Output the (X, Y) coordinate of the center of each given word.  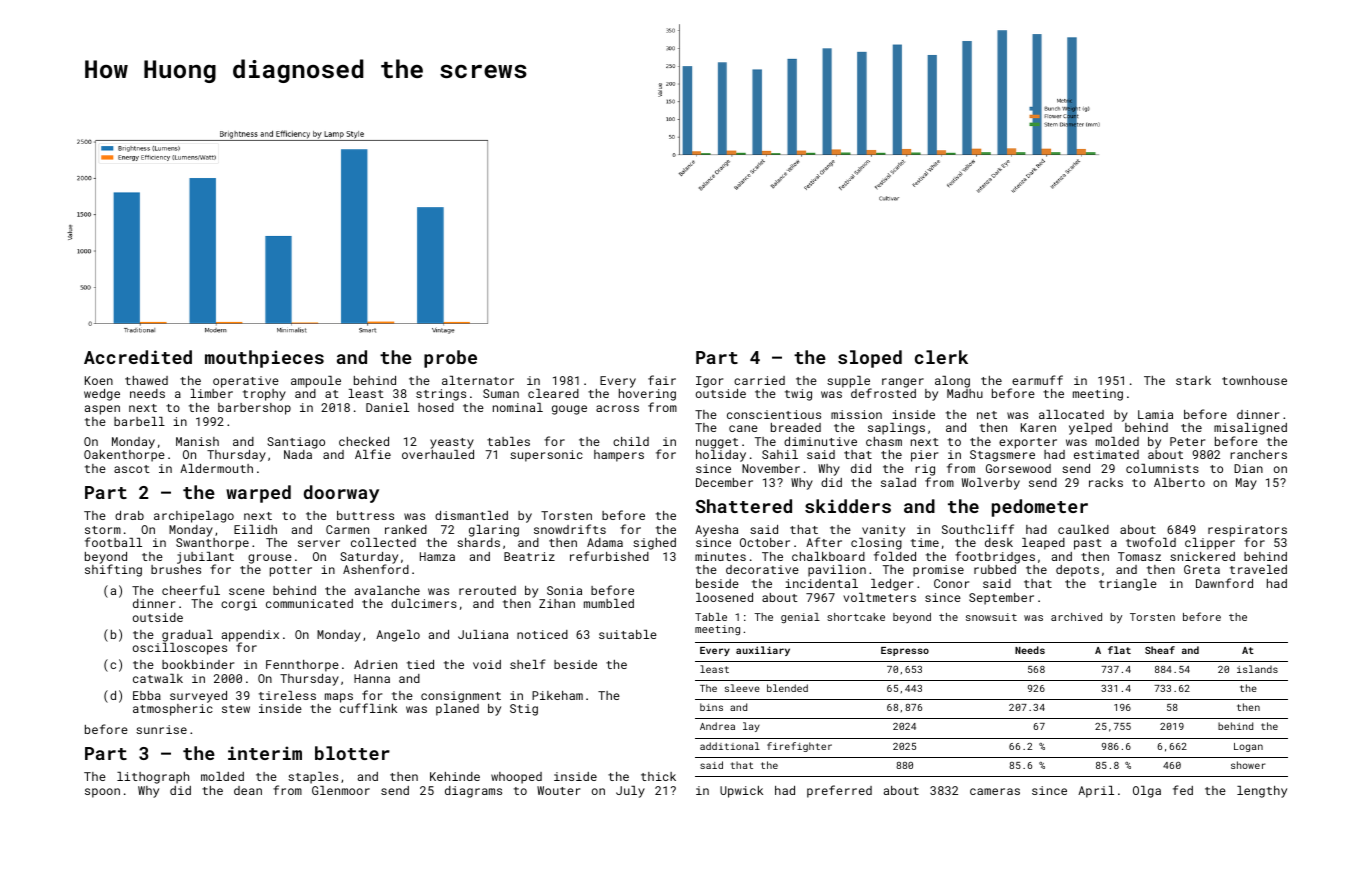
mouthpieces (264, 359)
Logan (1248, 747)
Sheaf (1160, 650)
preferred (839, 791)
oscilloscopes (180, 649)
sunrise (161, 729)
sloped (870, 359)
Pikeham (557, 695)
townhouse (1254, 380)
